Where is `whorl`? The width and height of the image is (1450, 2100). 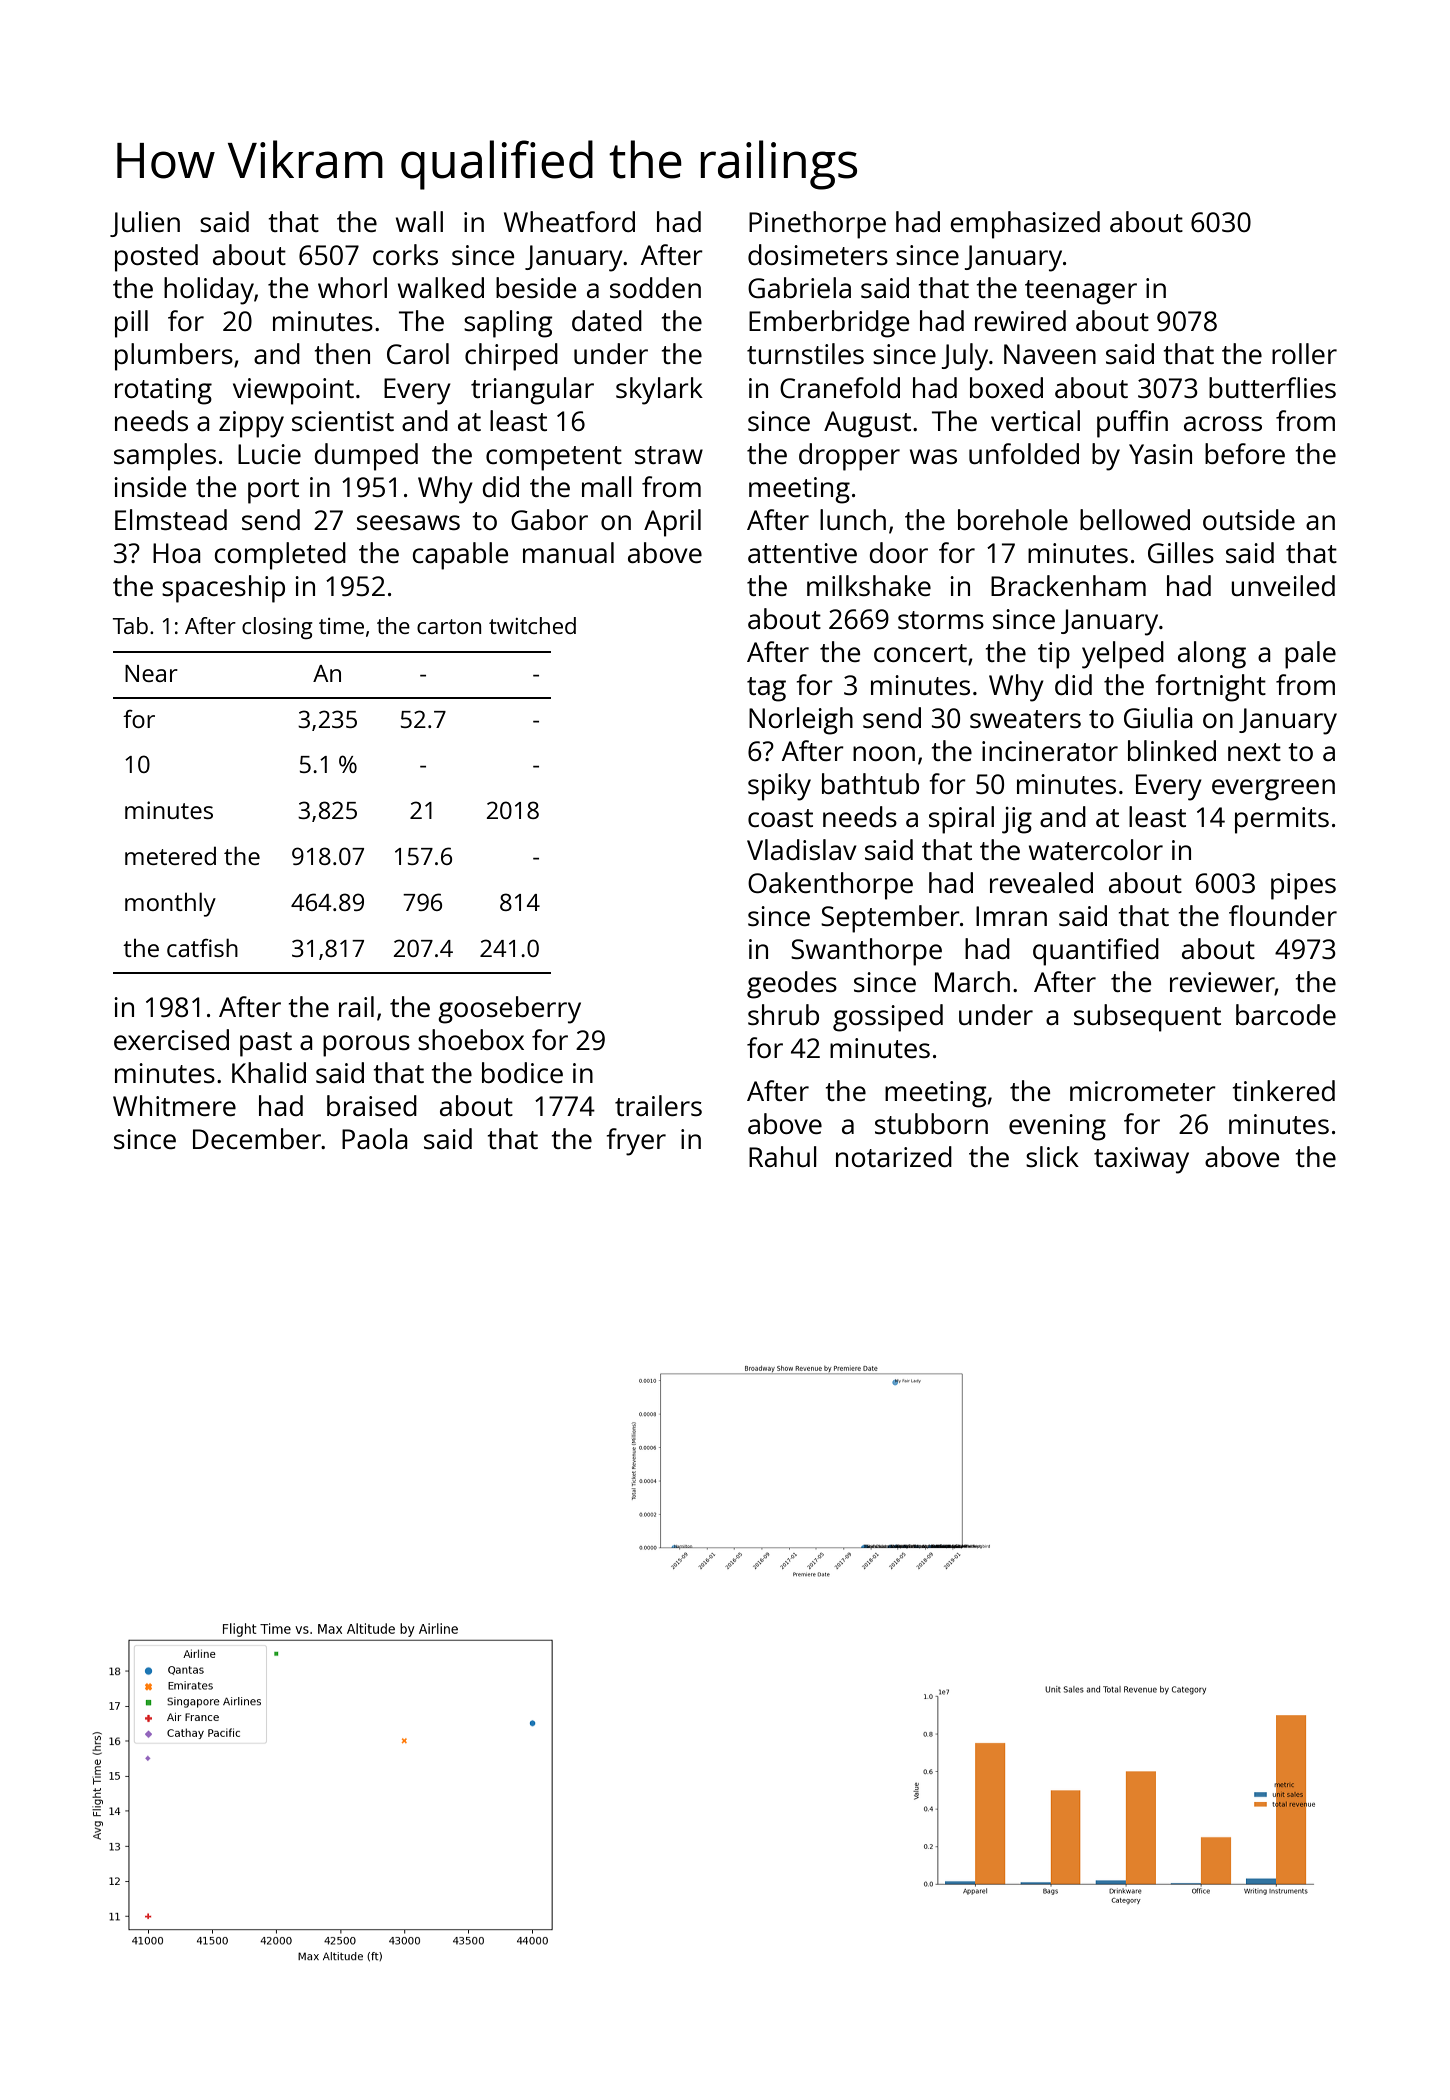
whorl is located at coordinates (352, 287).
